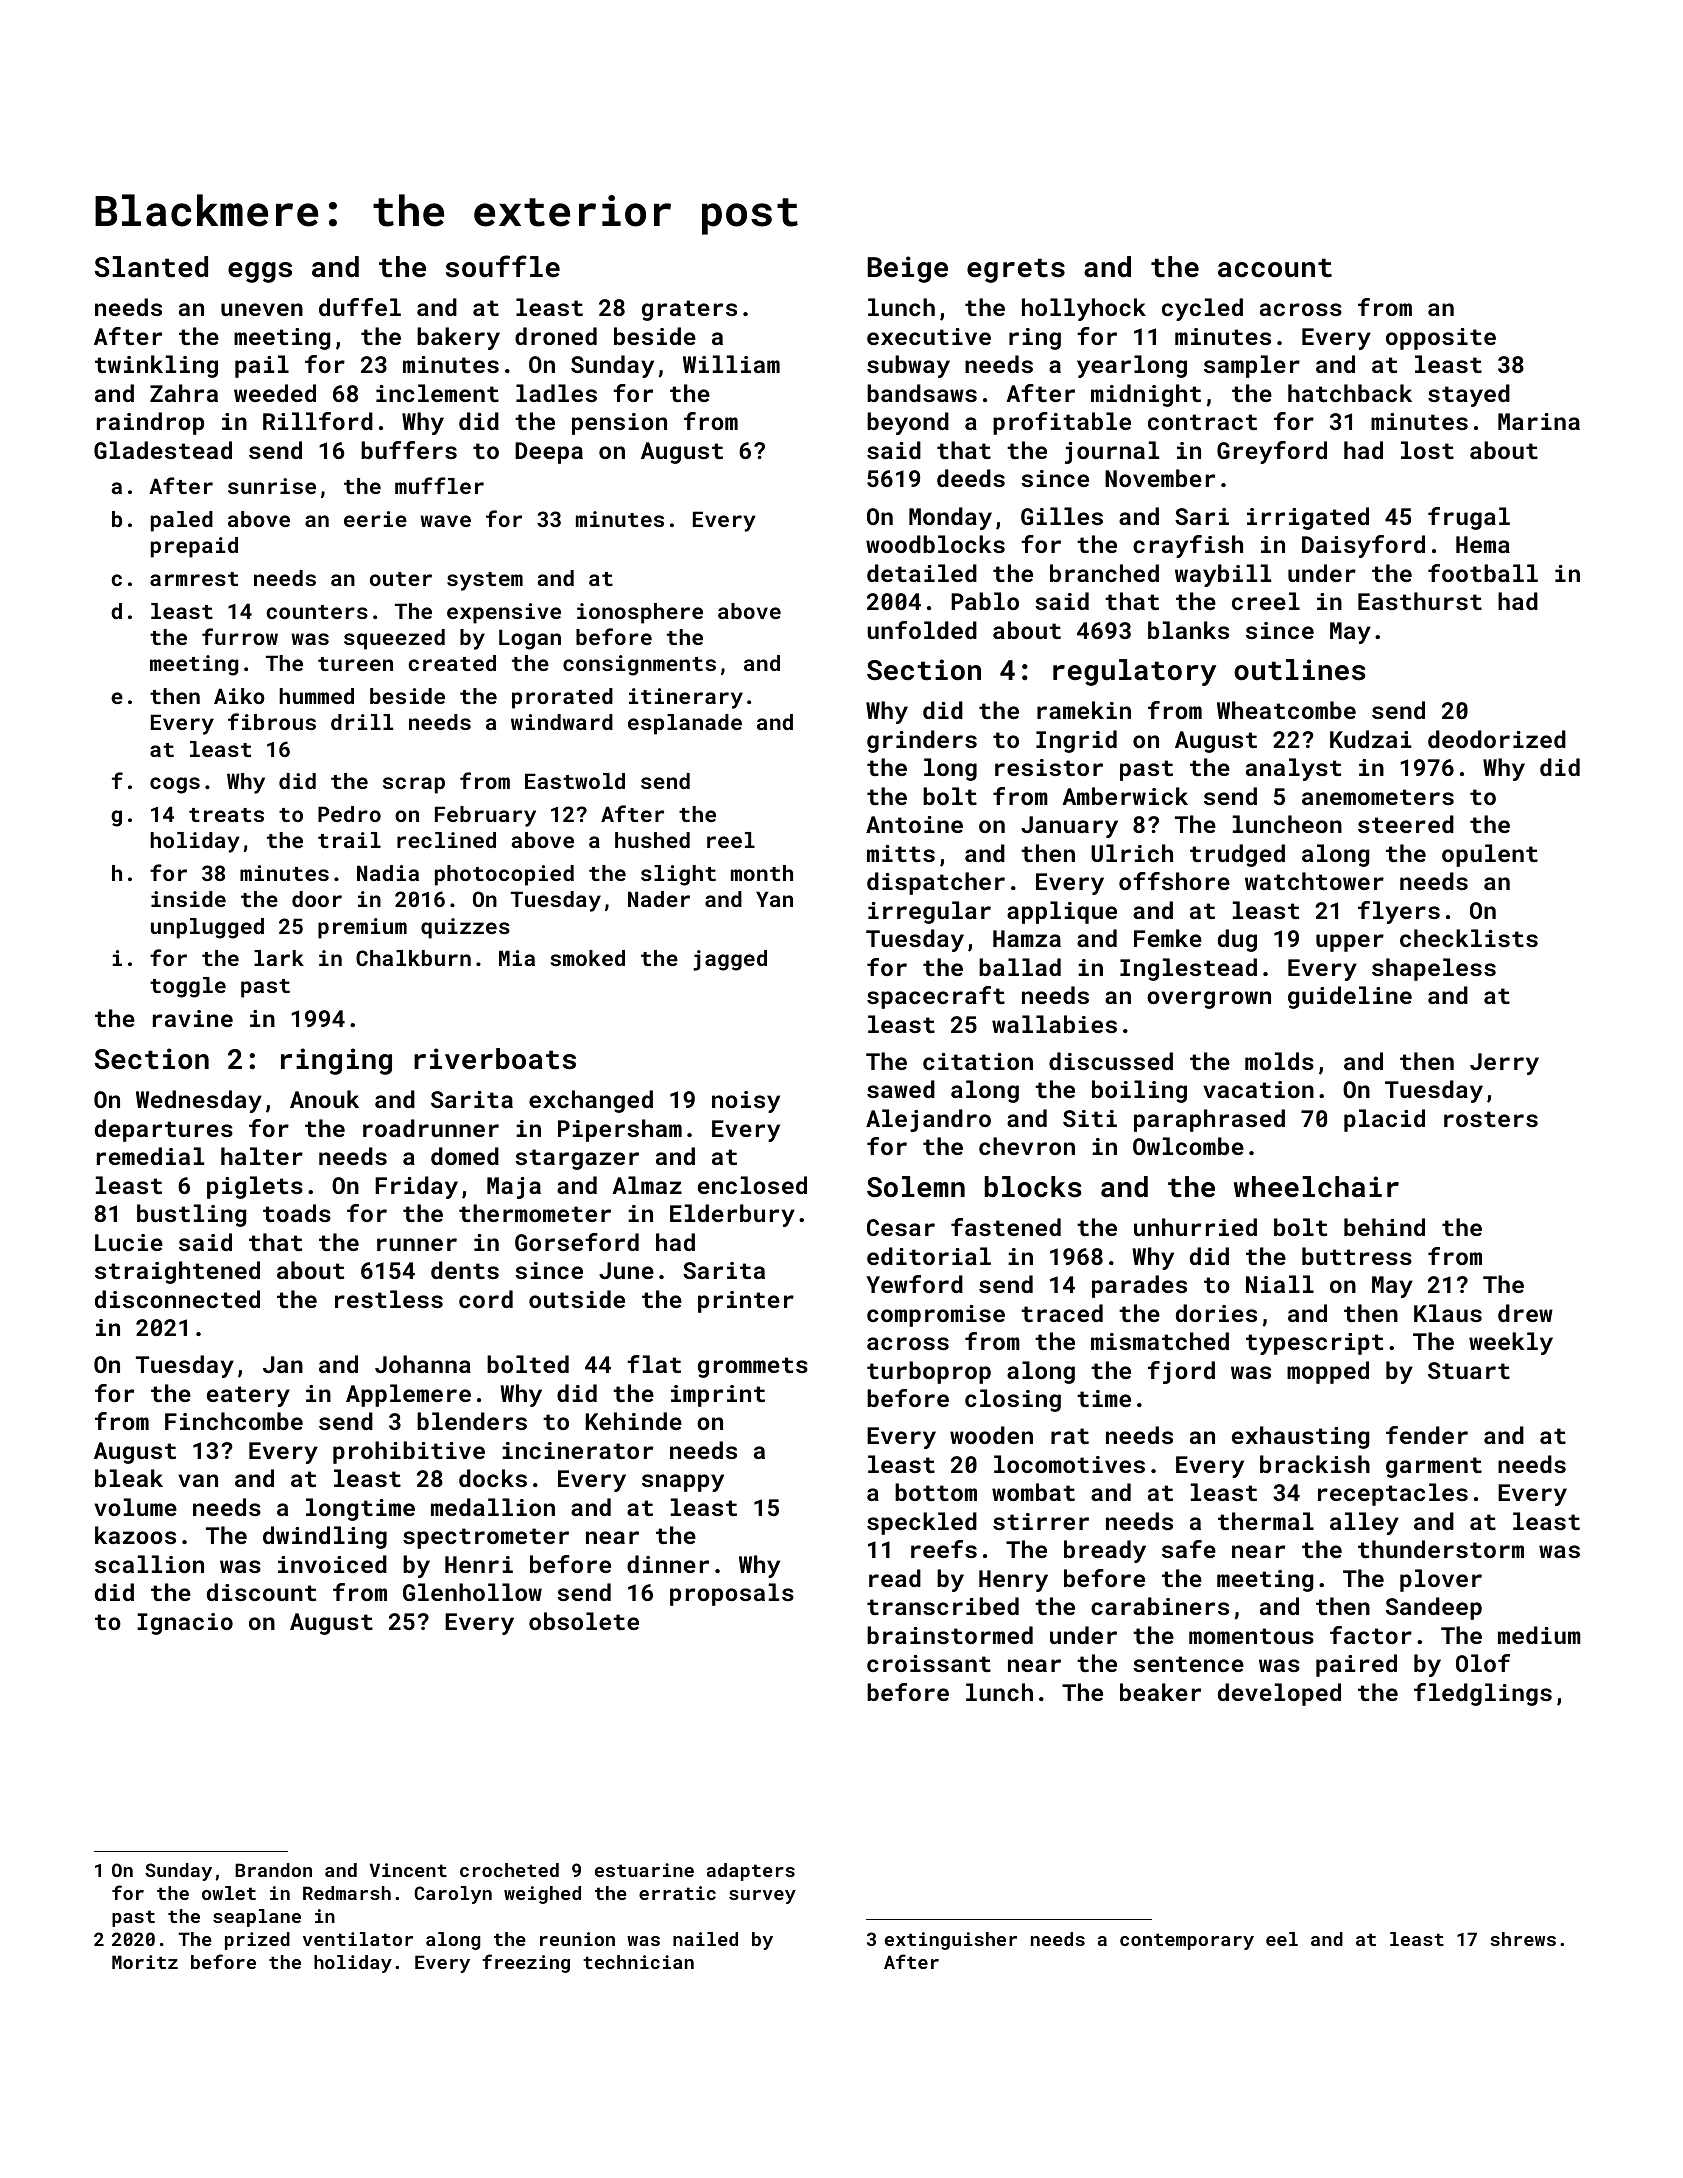 The image size is (1683, 2178). I want to click on football, so click(1483, 573).
